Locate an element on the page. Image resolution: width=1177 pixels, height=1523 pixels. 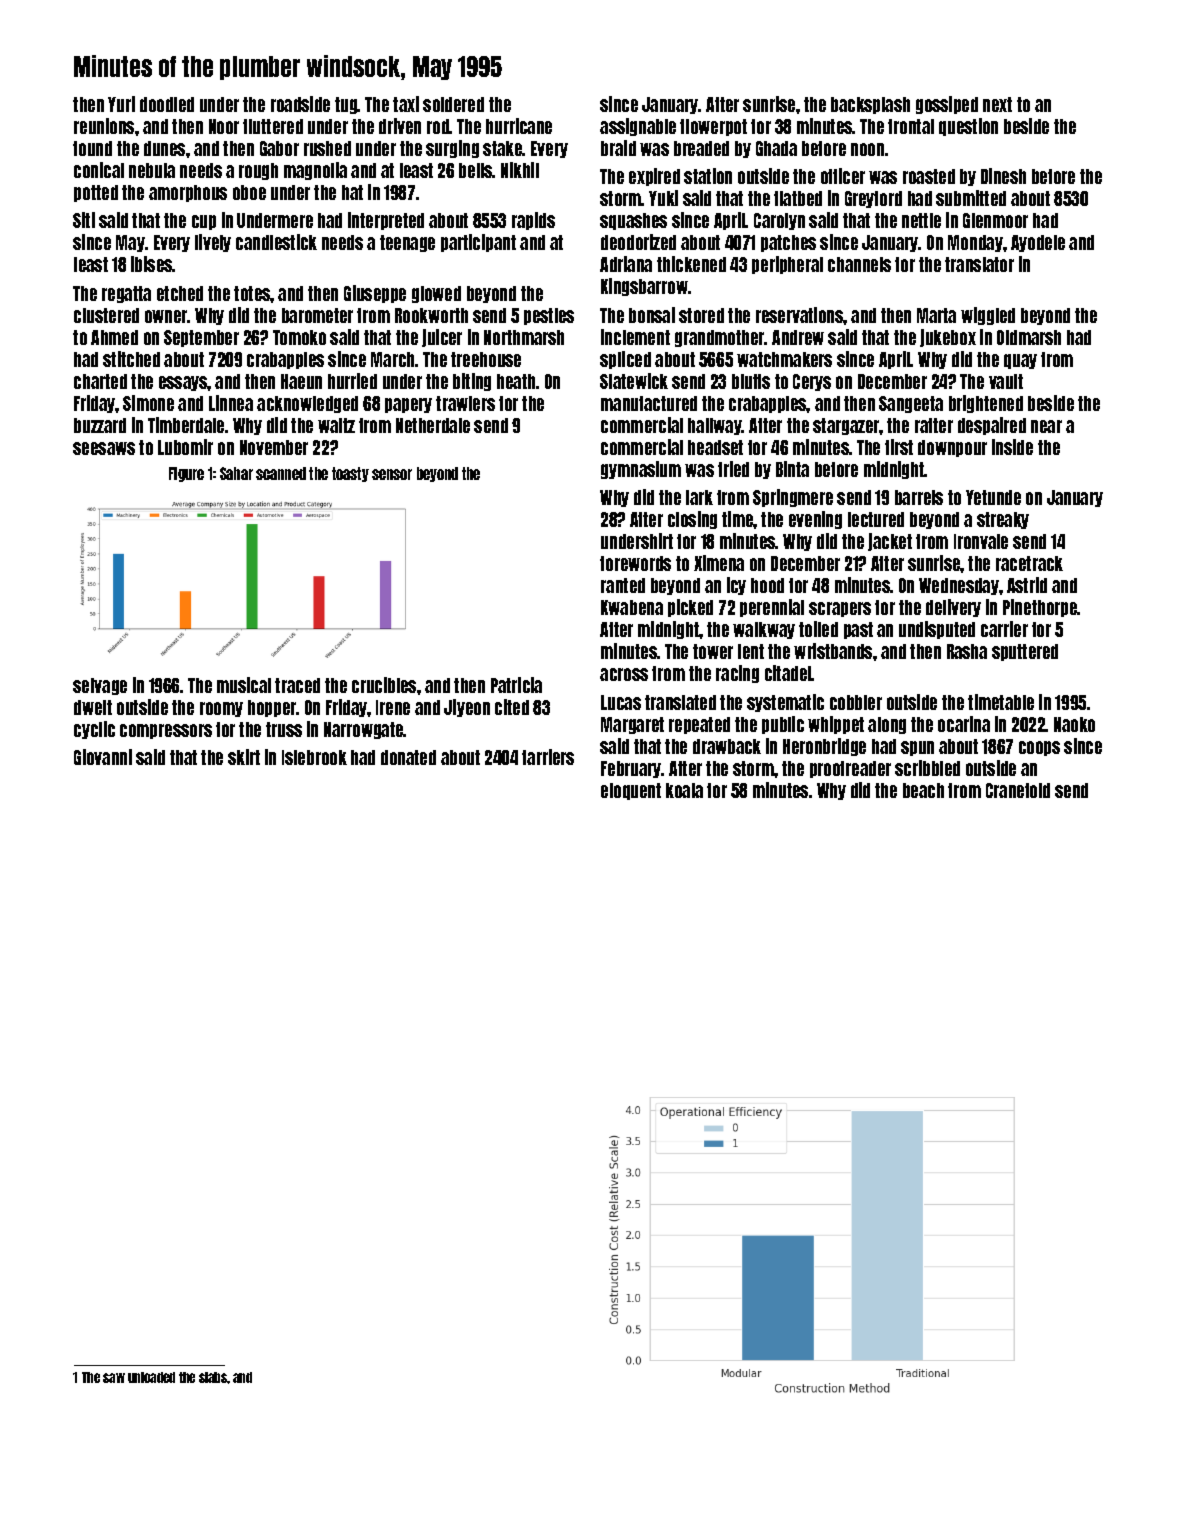
Yuri is located at coordinates (121, 104).
